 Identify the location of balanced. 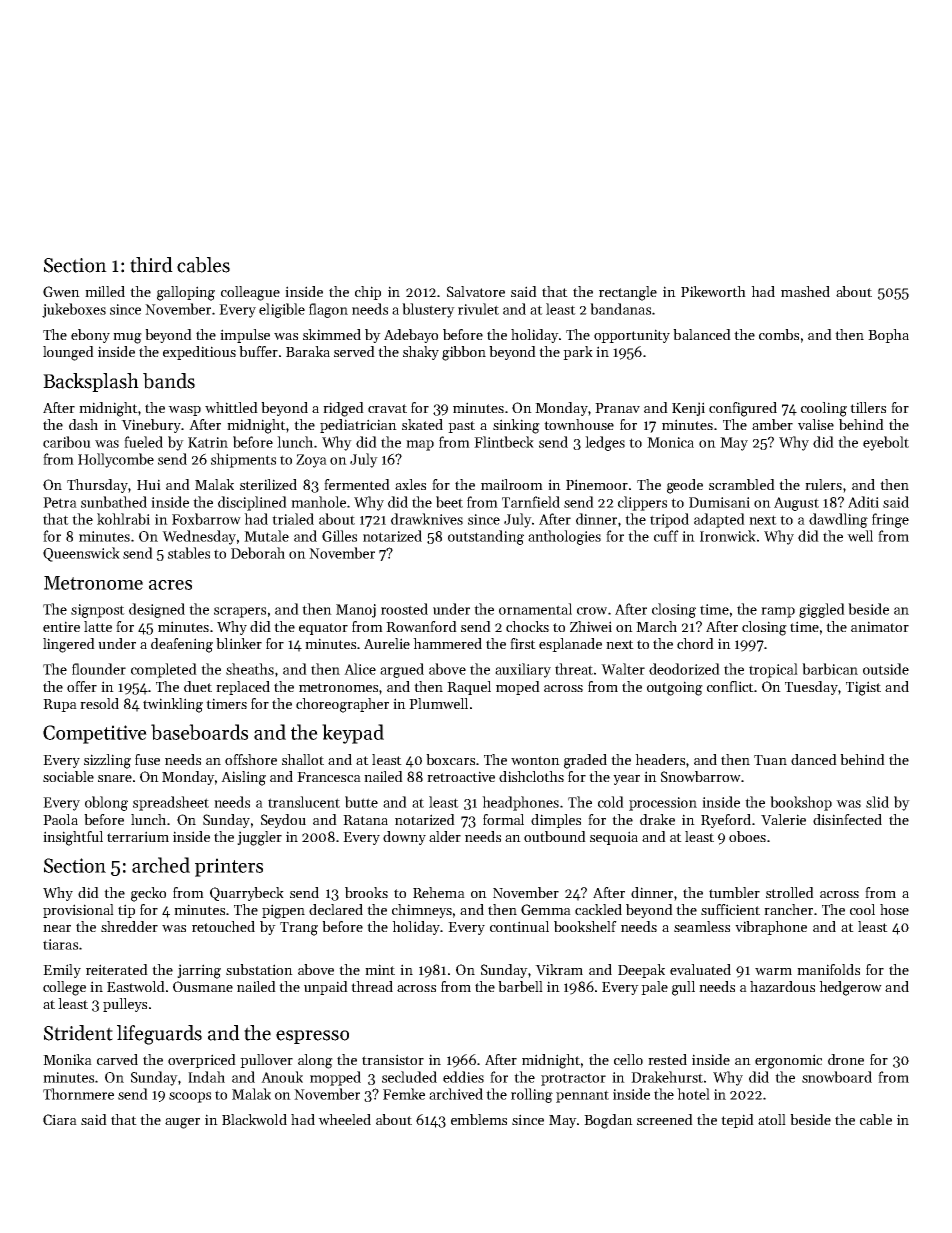
(702, 334).
